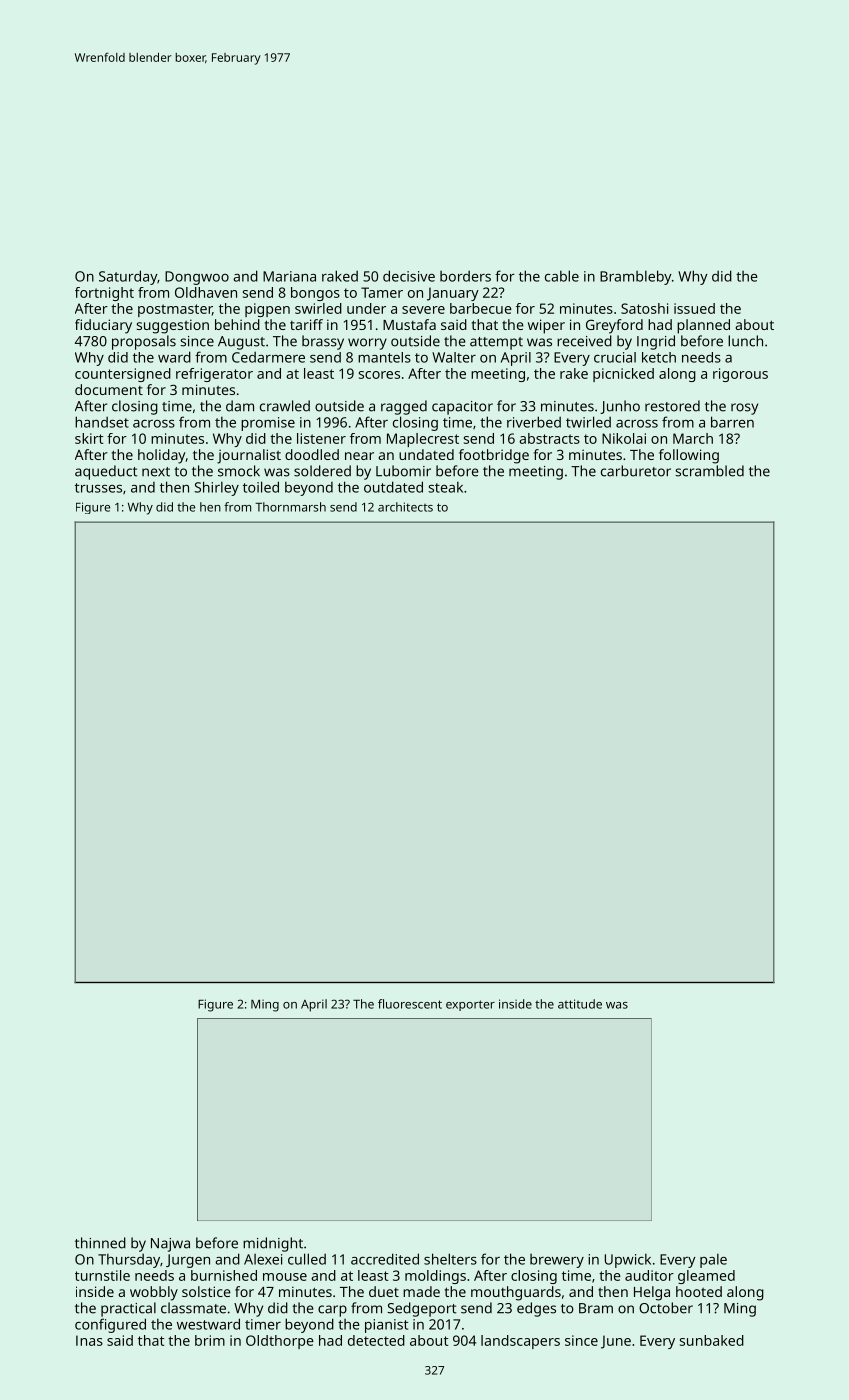 The height and width of the page is (1400, 849). Describe the element at coordinates (280, 1342) in the page. I see `Oldthorpe` at that location.
